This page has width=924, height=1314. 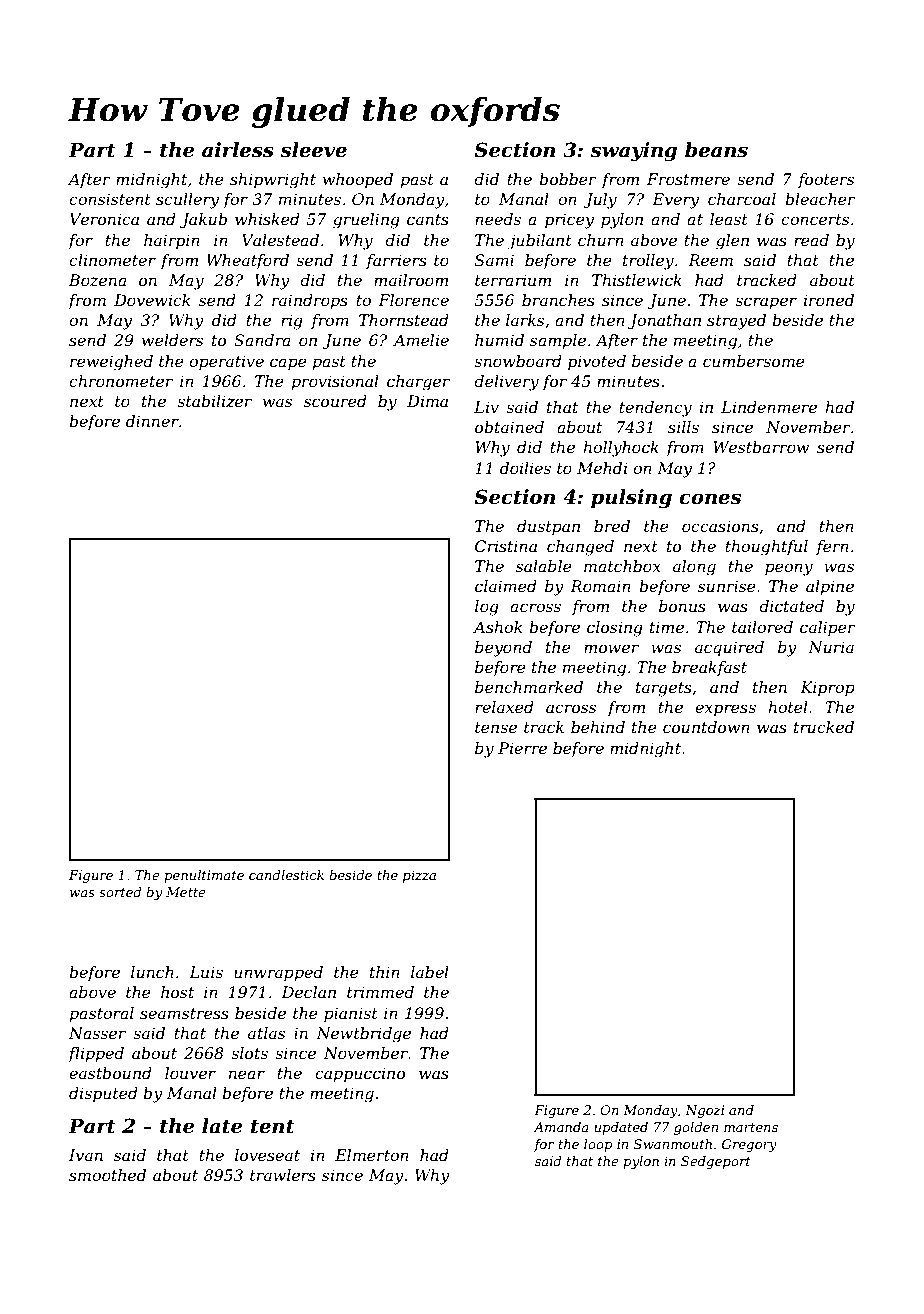 I want to click on peony, so click(x=789, y=569).
